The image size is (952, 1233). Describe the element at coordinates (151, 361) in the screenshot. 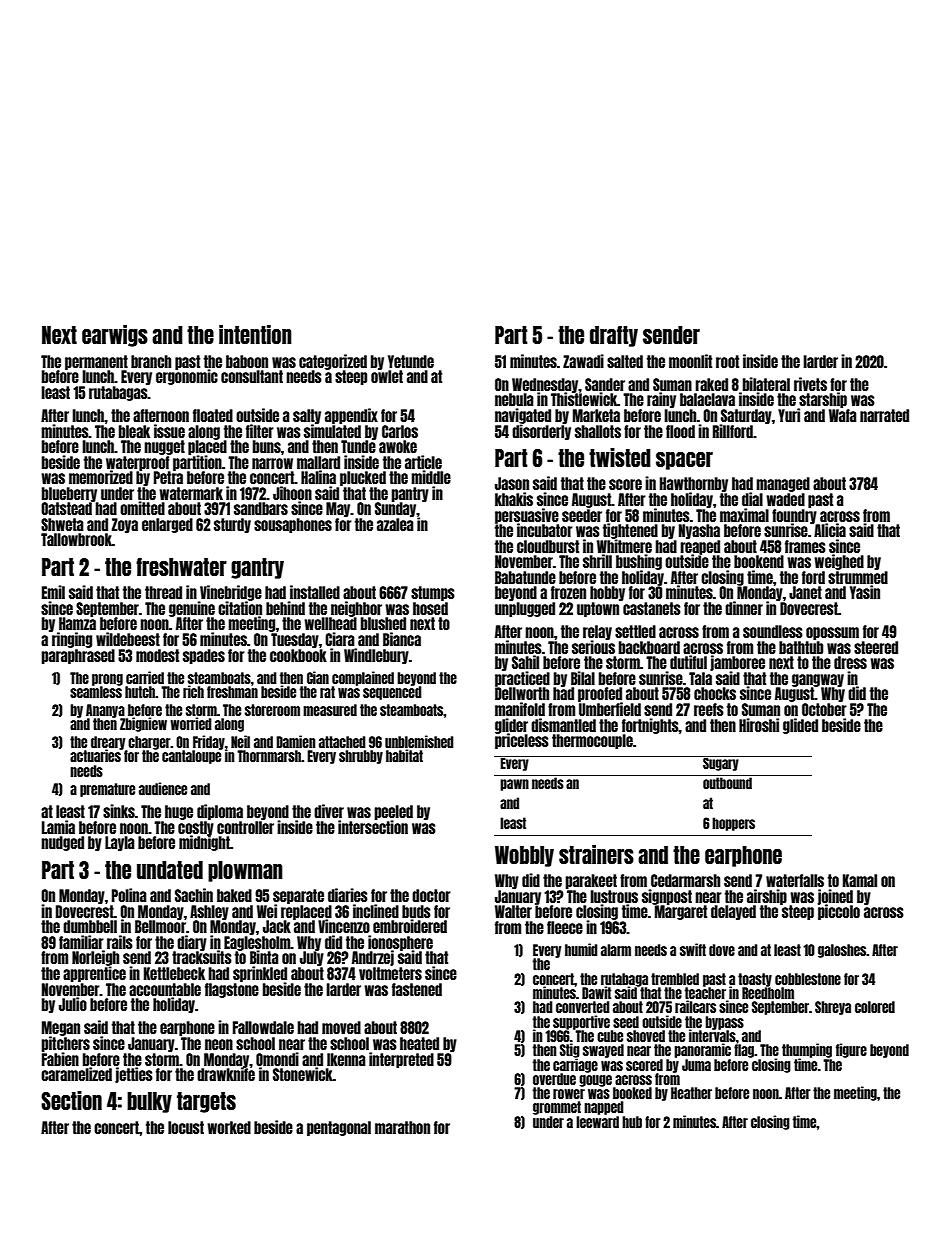

I see `branch` at that location.
